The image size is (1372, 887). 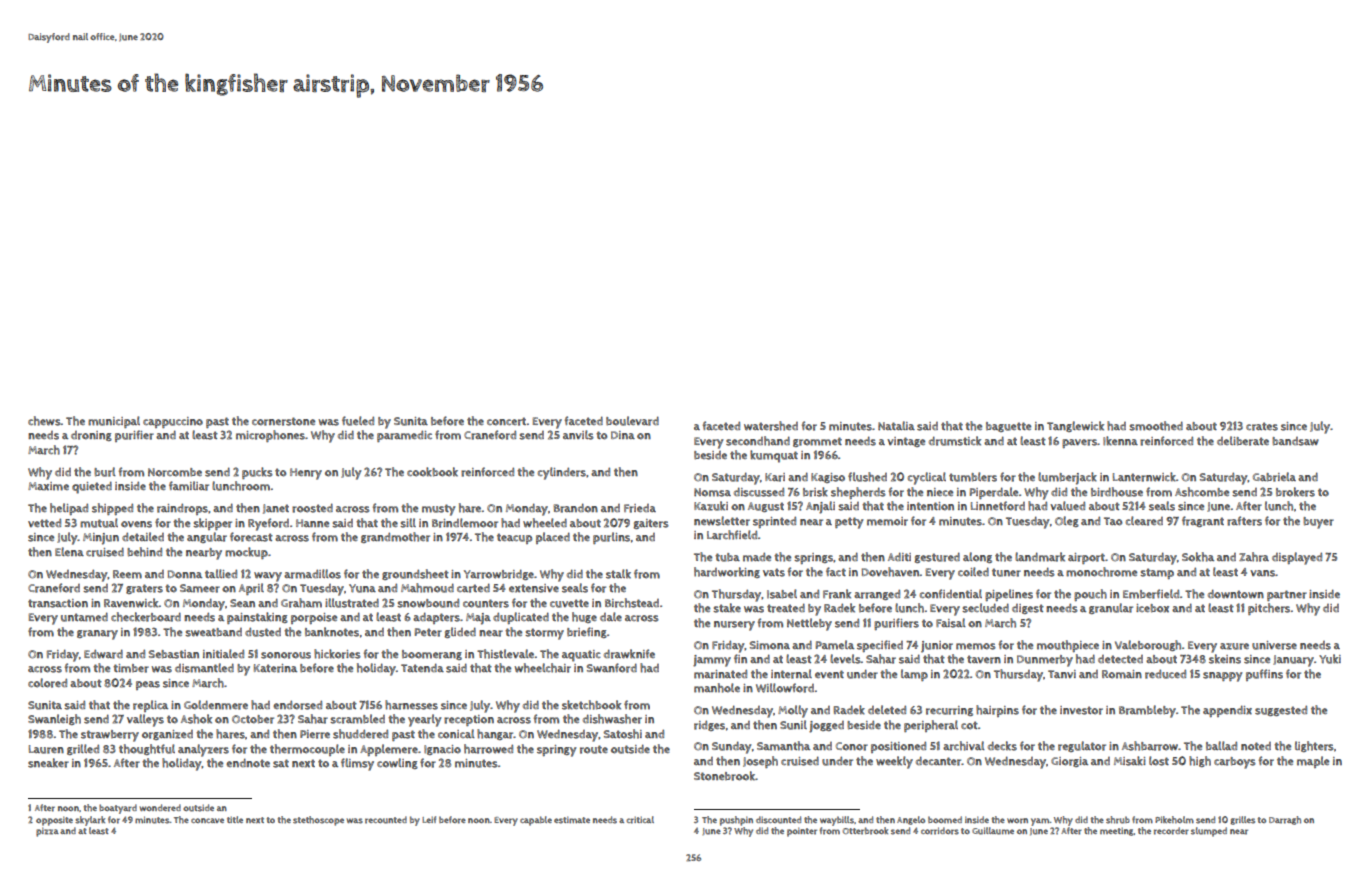 What do you see at coordinates (248, 763) in the image?
I see `endnote` at bounding box center [248, 763].
